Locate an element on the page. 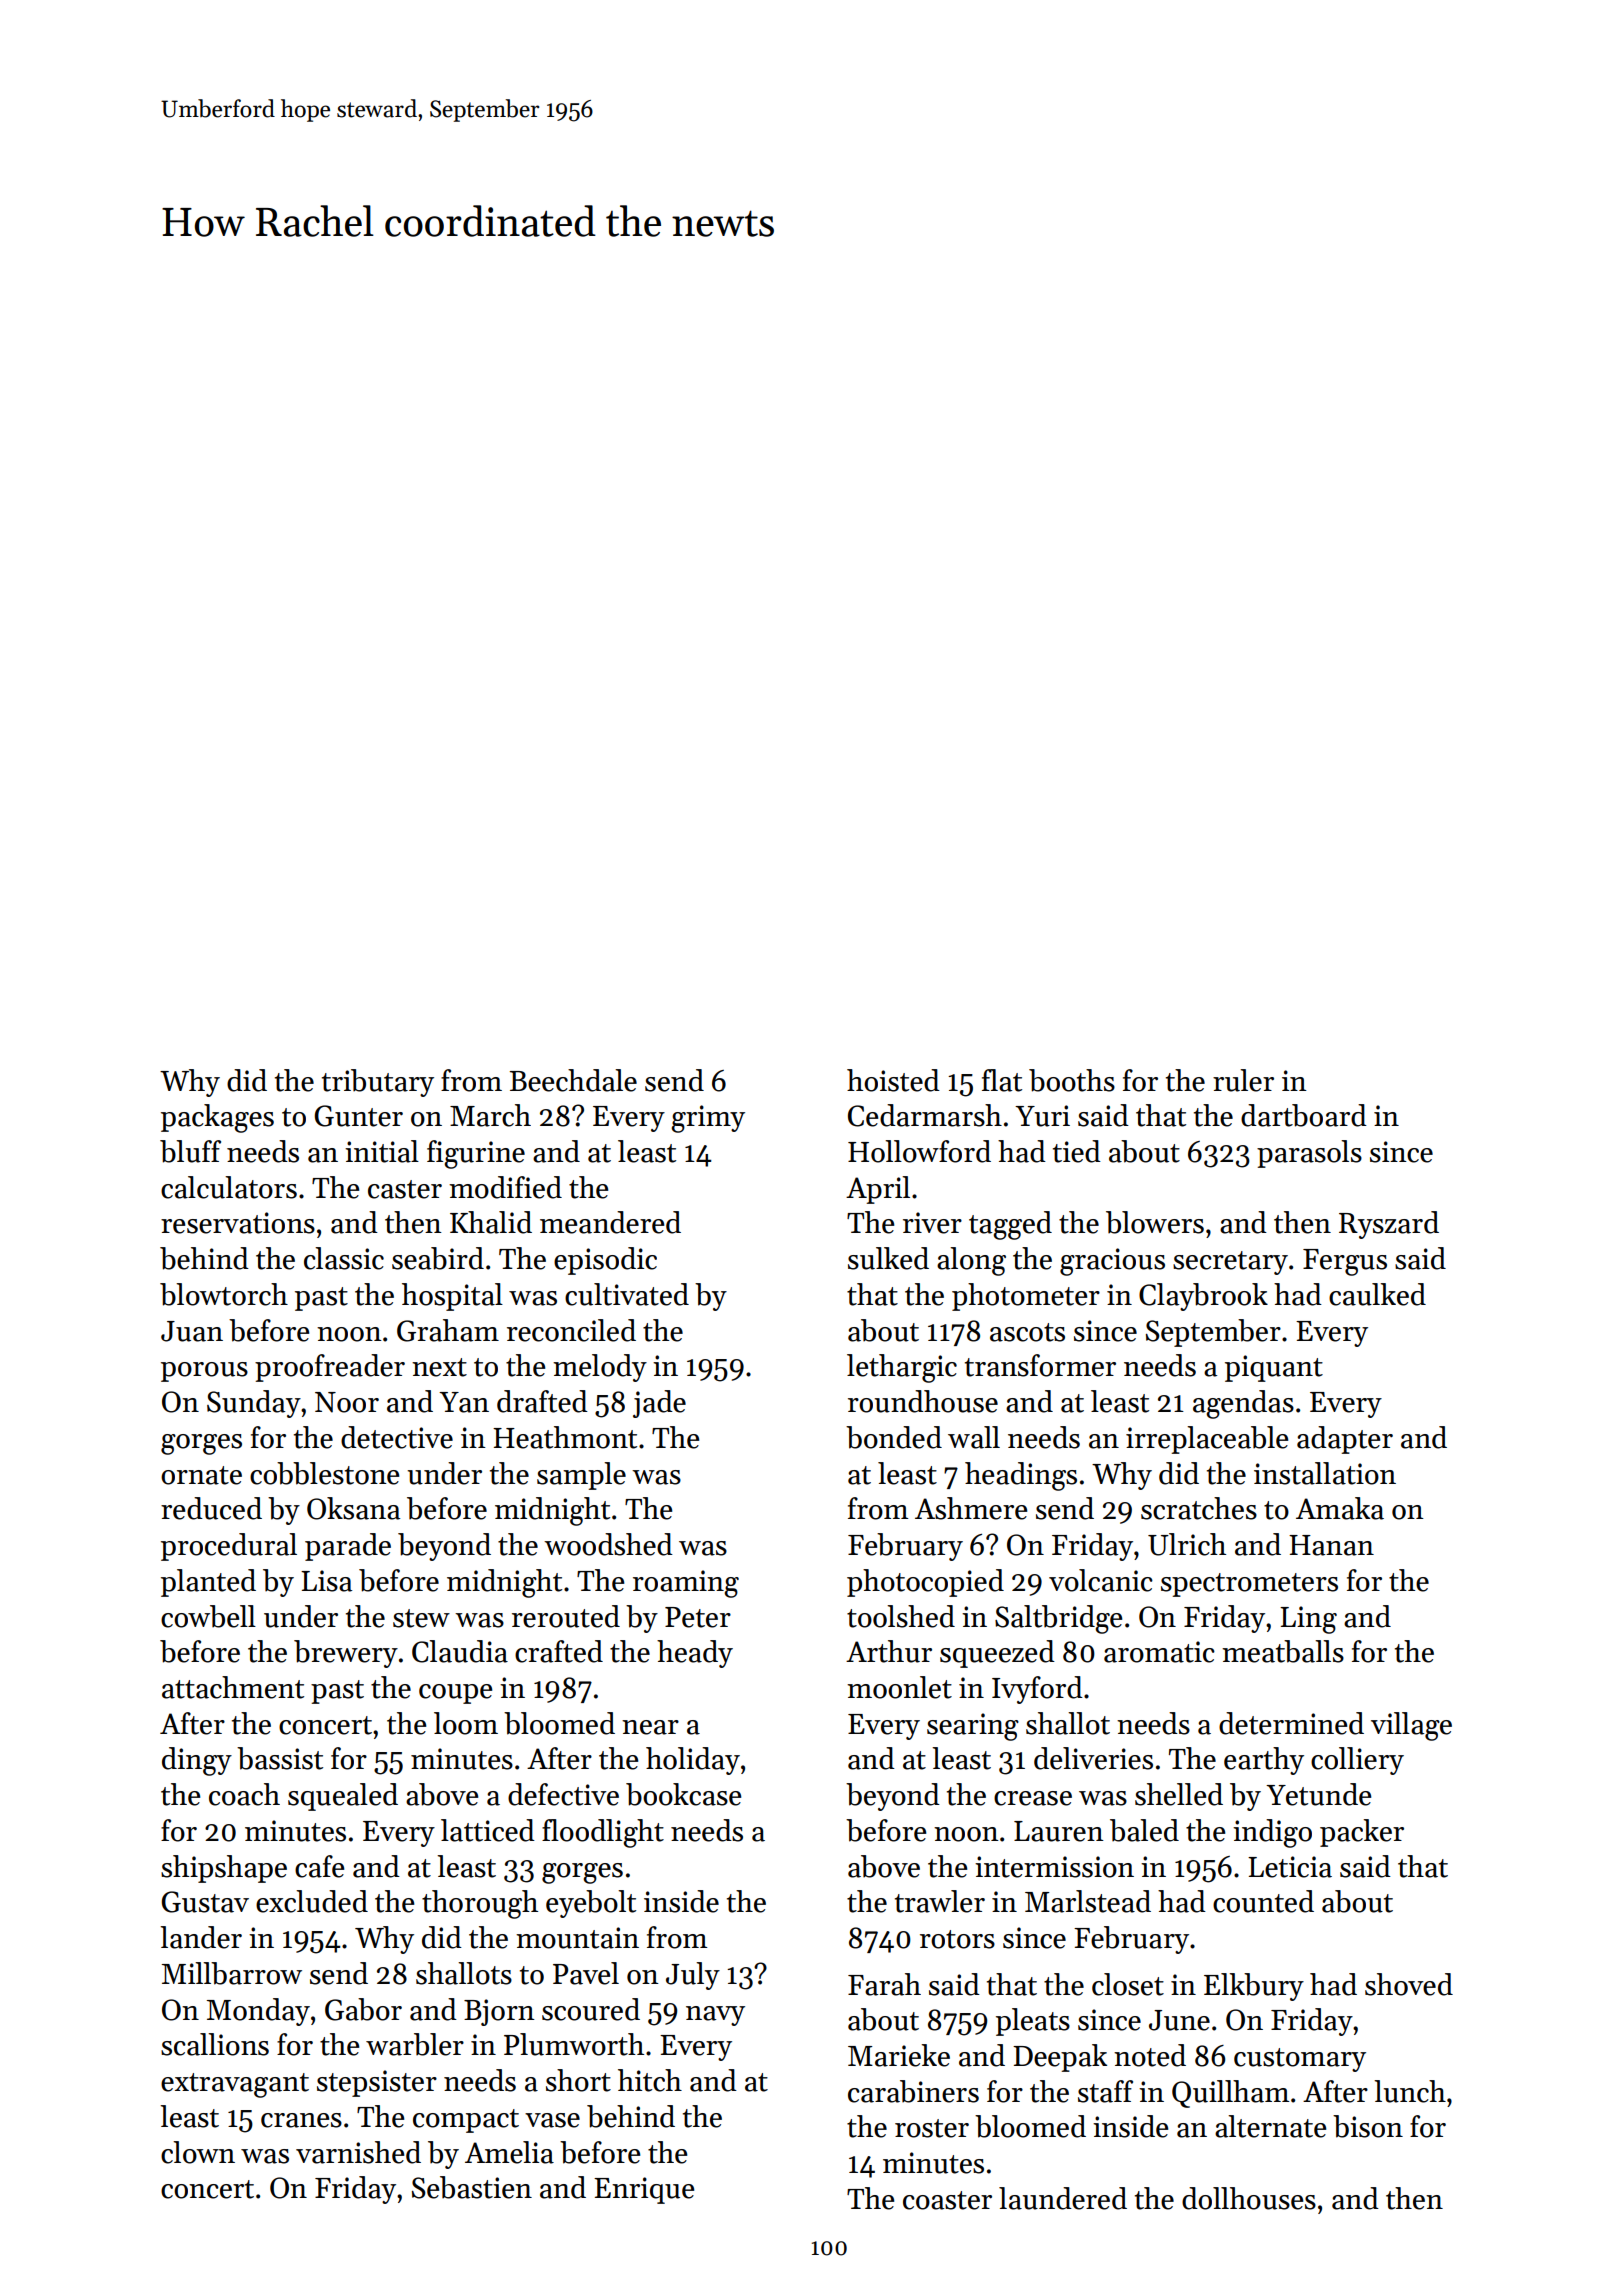 The height and width of the page is (2292, 1620). Beechdale is located at coordinates (573, 1080).
